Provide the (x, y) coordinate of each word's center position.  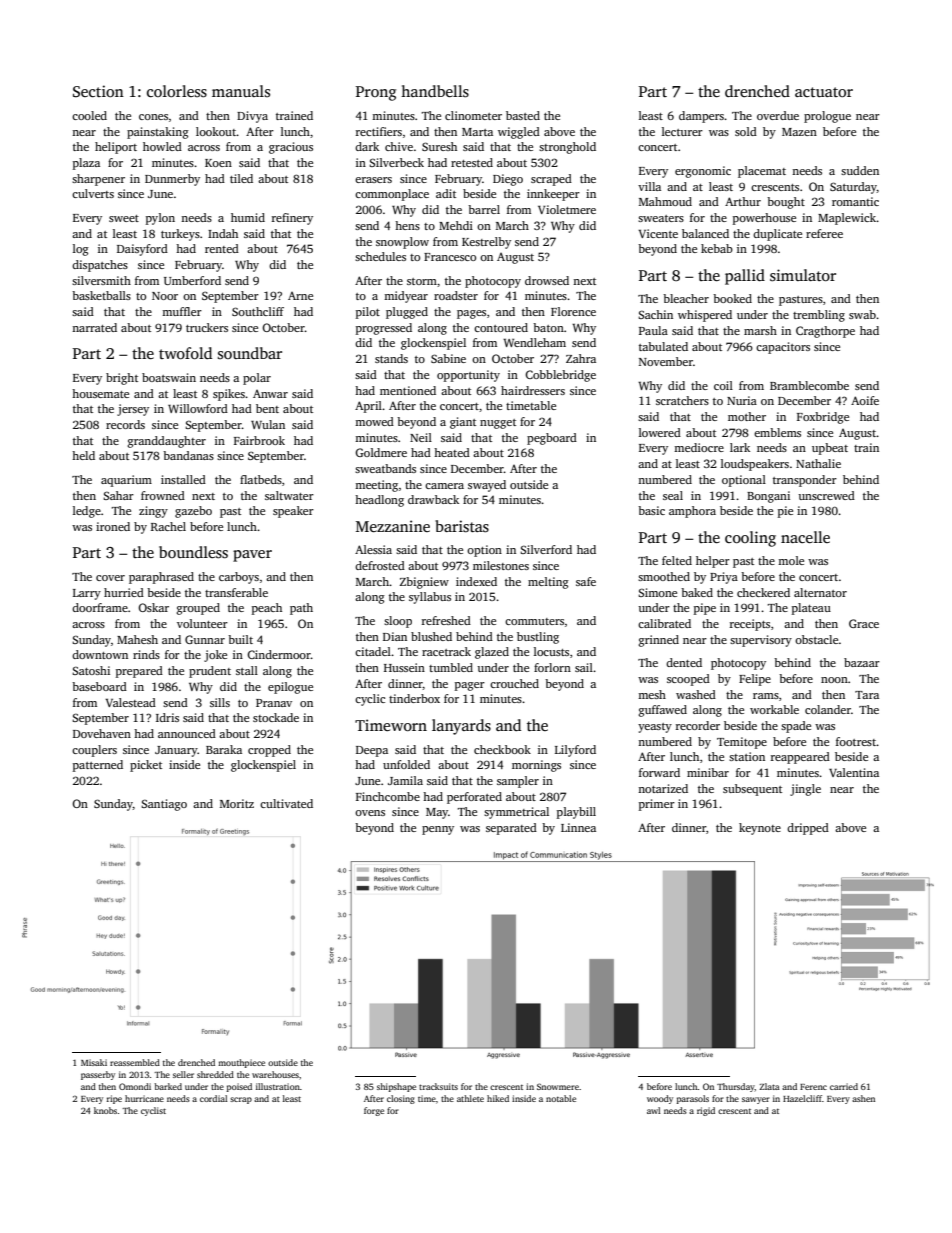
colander (828, 709)
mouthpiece (241, 1063)
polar (257, 379)
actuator (824, 92)
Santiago (164, 805)
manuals (241, 91)
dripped (808, 829)
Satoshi (91, 670)
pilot (368, 313)
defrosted (380, 565)
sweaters (661, 218)
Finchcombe (388, 796)
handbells (435, 91)
